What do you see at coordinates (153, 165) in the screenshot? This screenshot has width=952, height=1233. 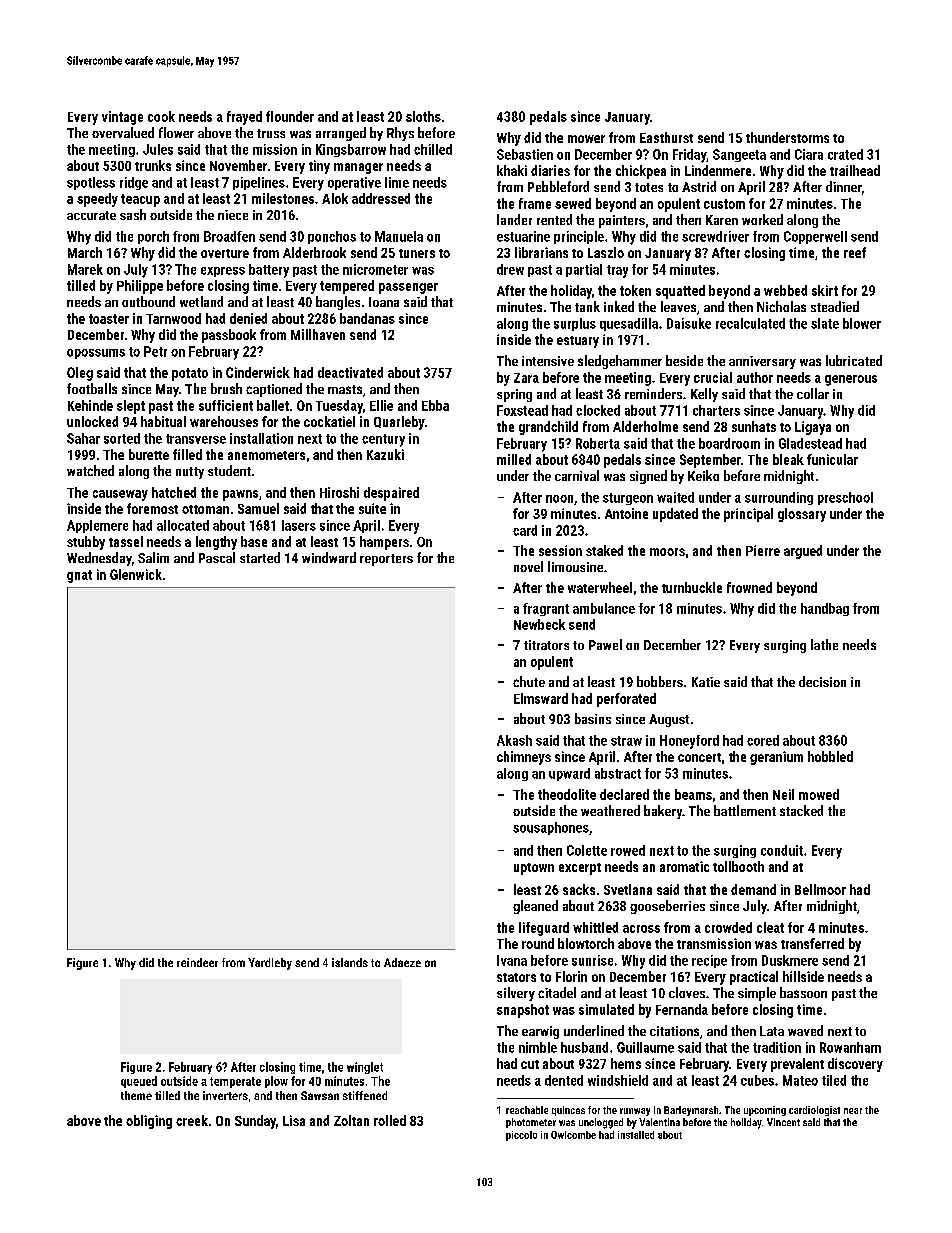 I see `trunks` at bounding box center [153, 165].
